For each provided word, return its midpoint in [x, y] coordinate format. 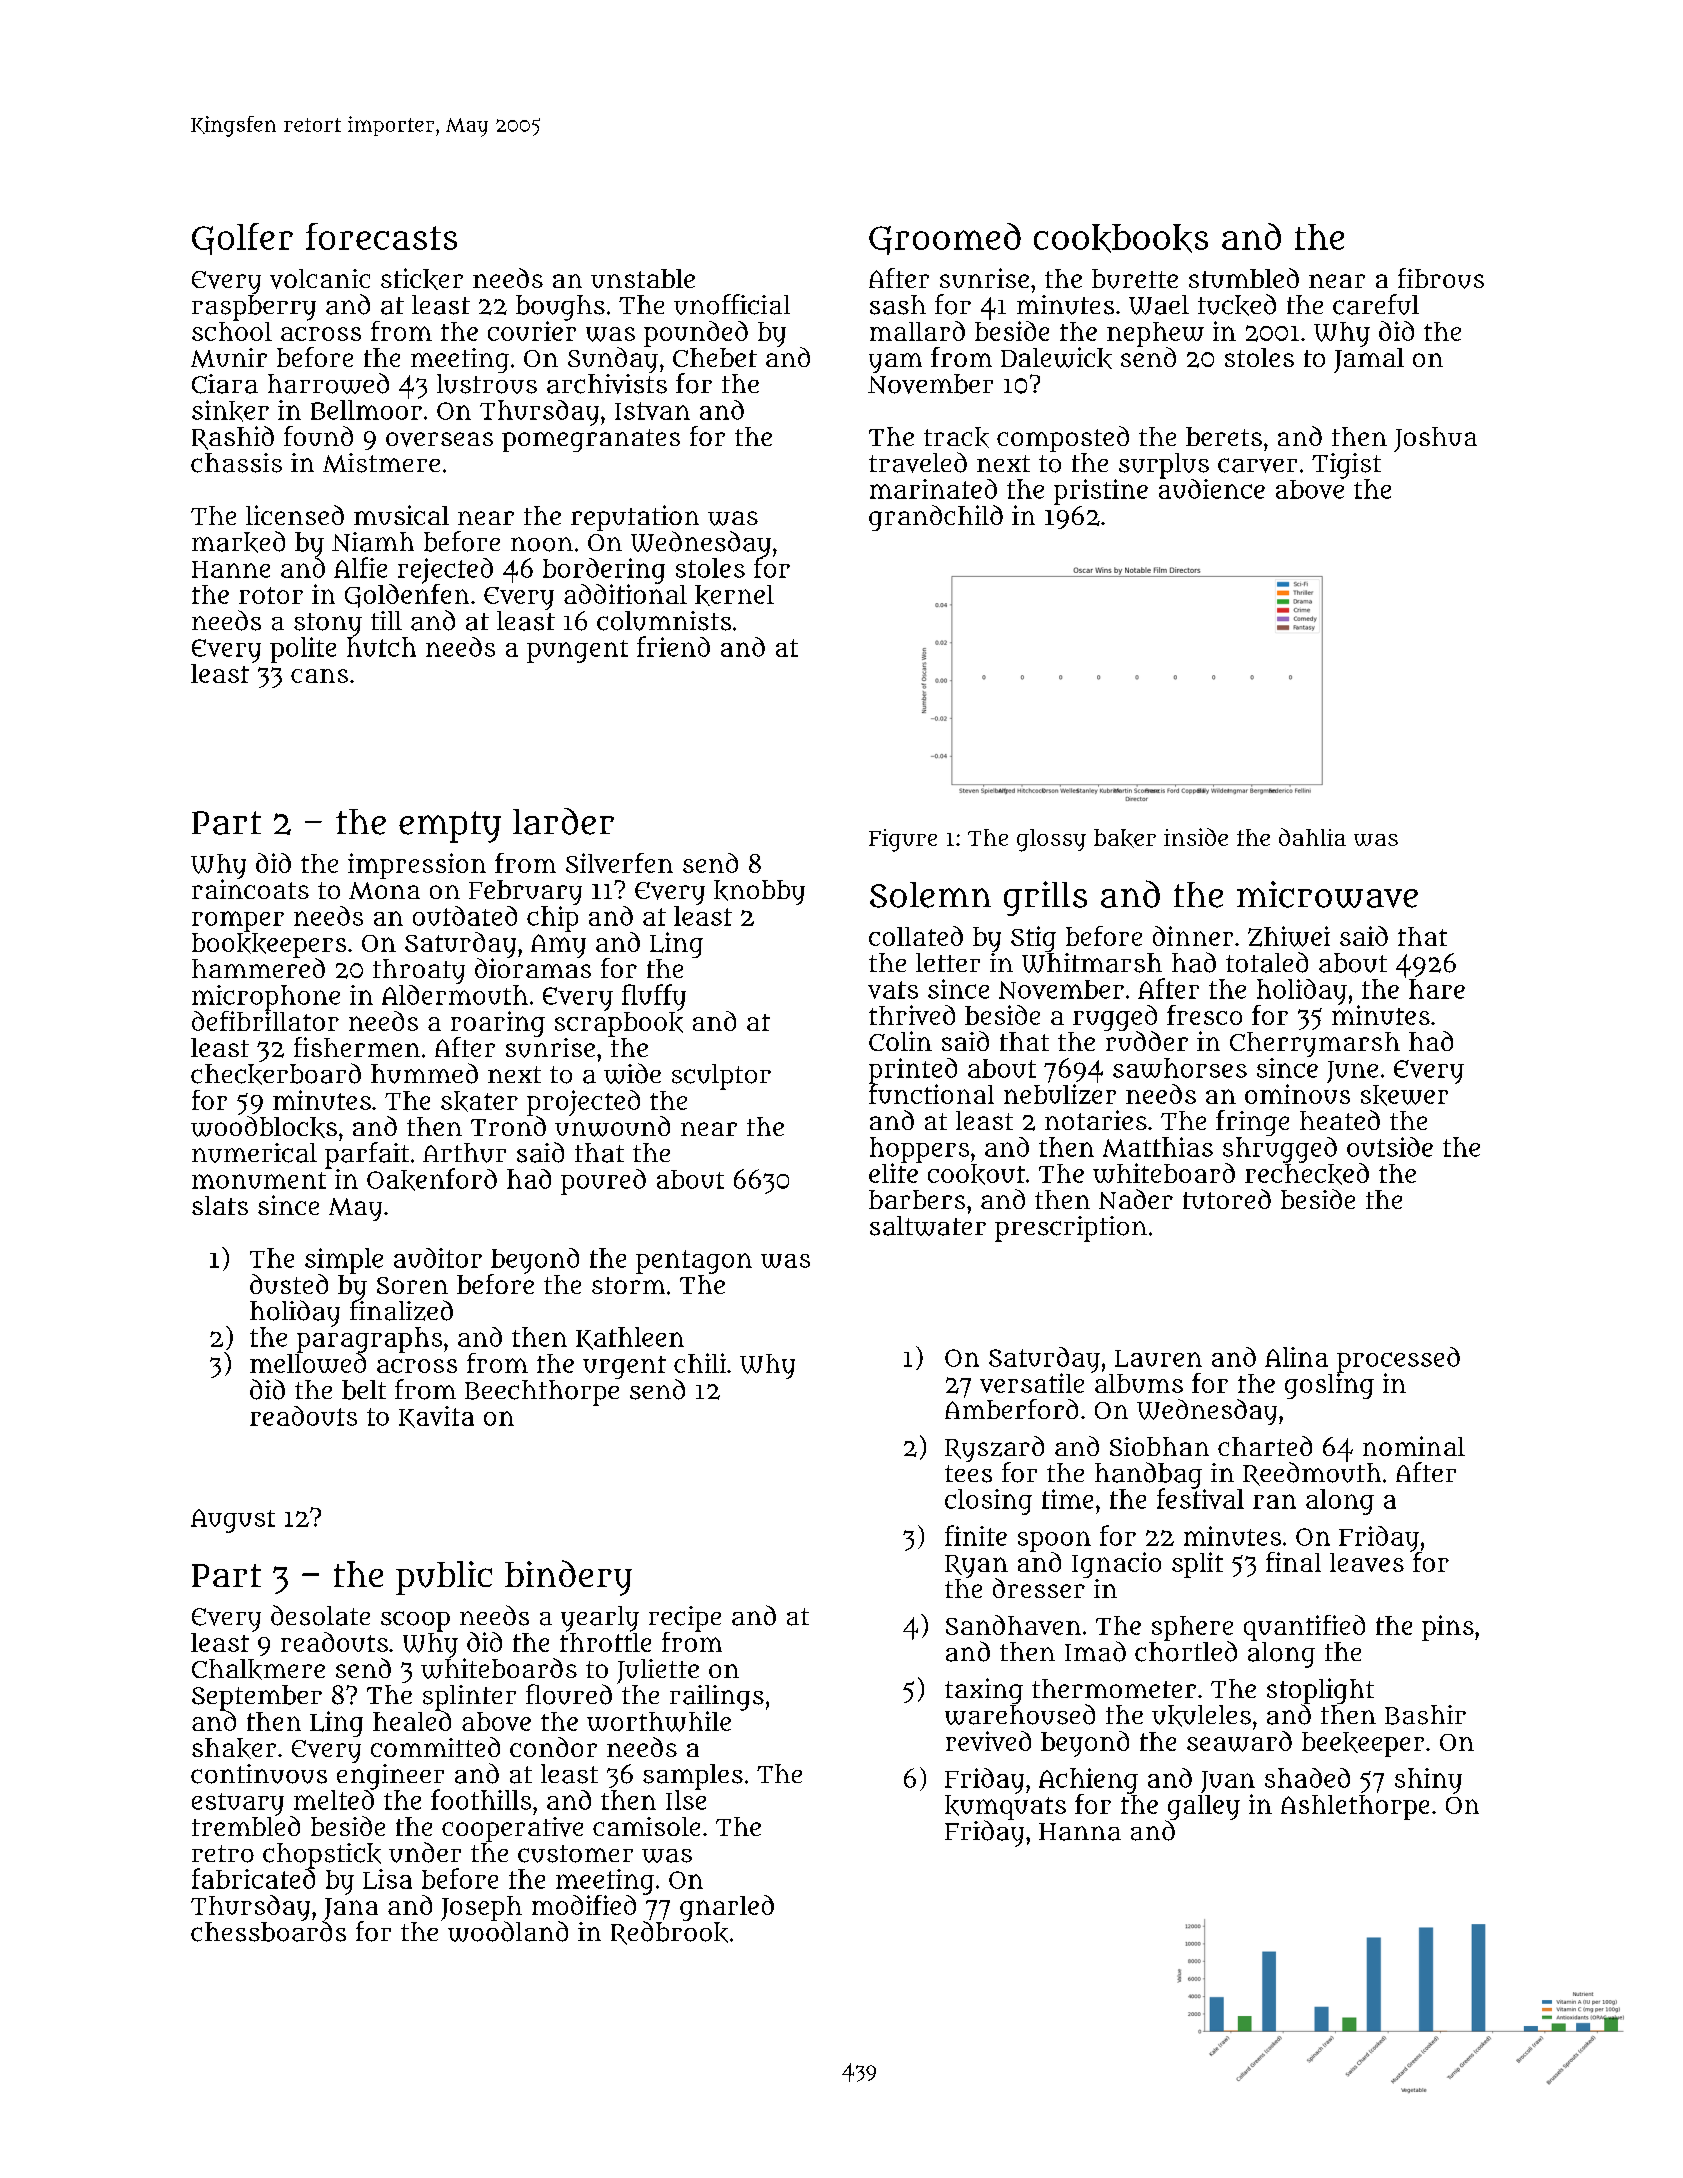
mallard [917, 331]
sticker [422, 279]
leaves [1367, 1562]
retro [223, 1854]
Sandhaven [1013, 1625]
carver [1257, 465]
